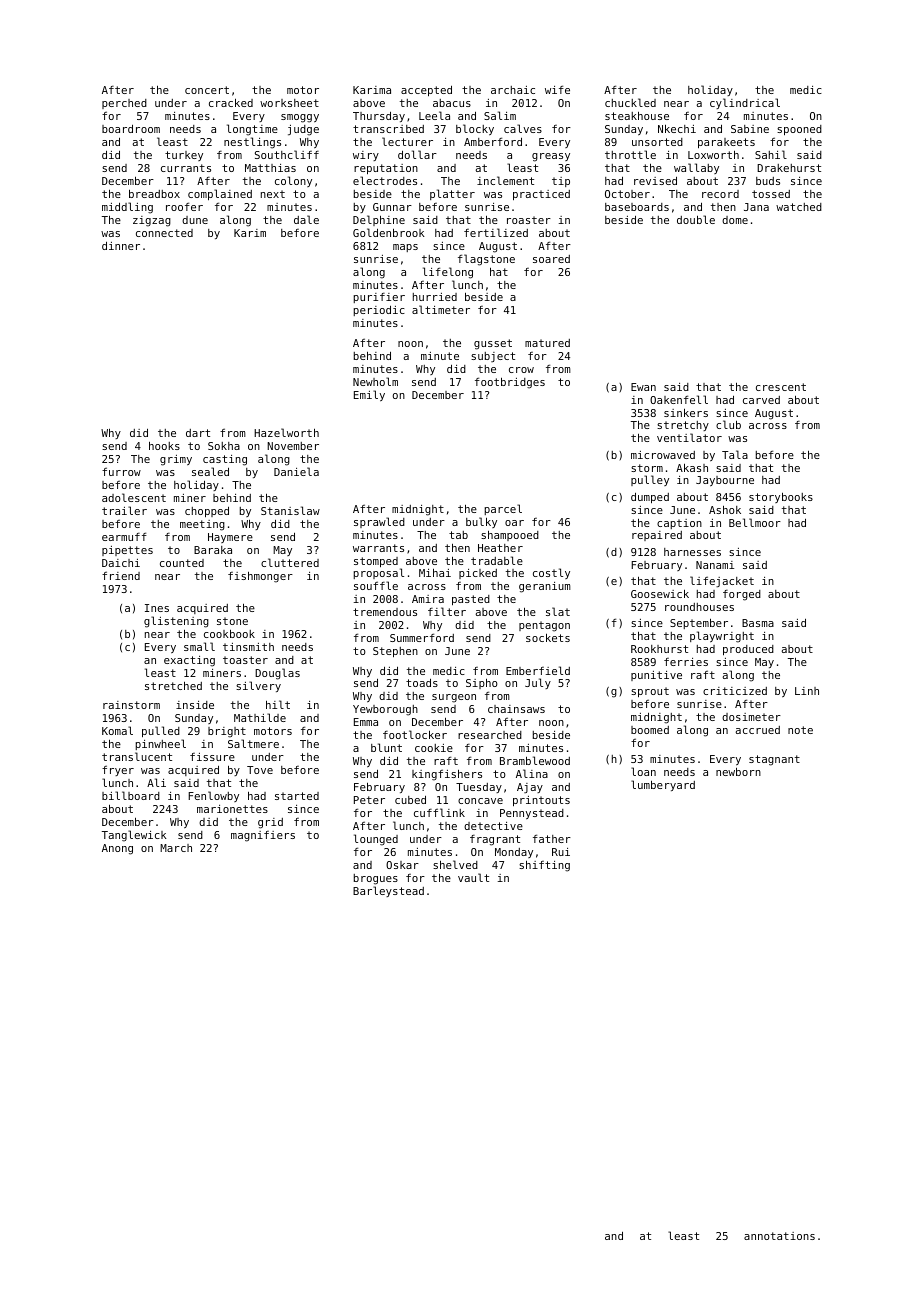 The width and height of the screenshot is (924, 1308). Describe the element at coordinates (503, 509) in the screenshot. I see `parcel` at that location.
